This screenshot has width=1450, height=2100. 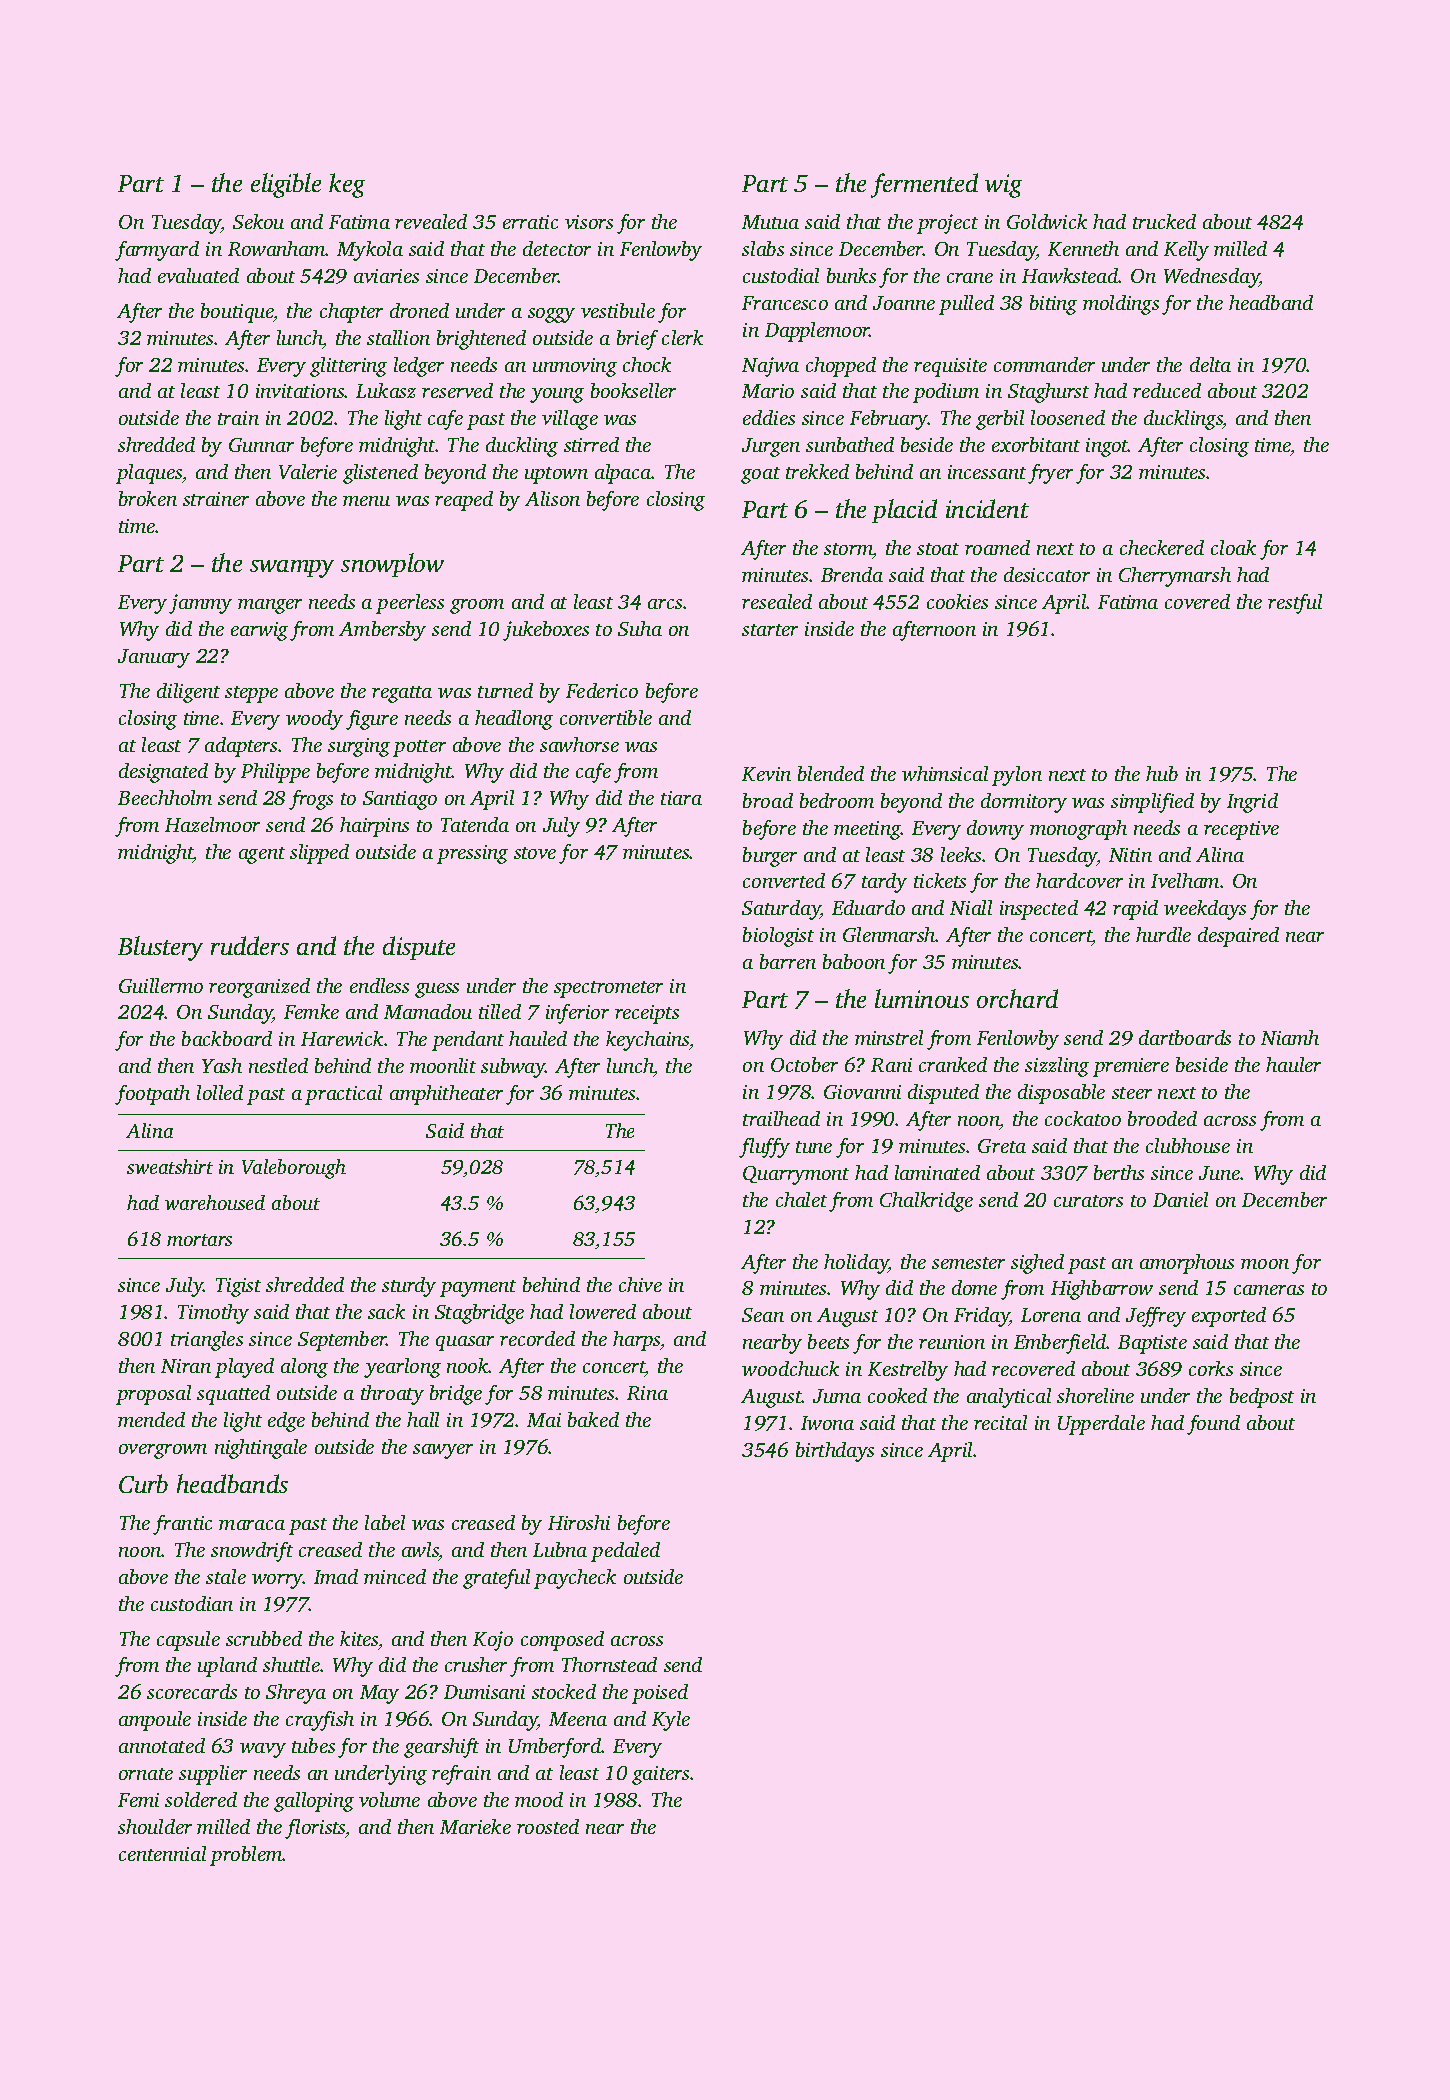 What do you see at coordinates (660, 1775) in the screenshot?
I see `gaiters` at bounding box center [660, 1775].
